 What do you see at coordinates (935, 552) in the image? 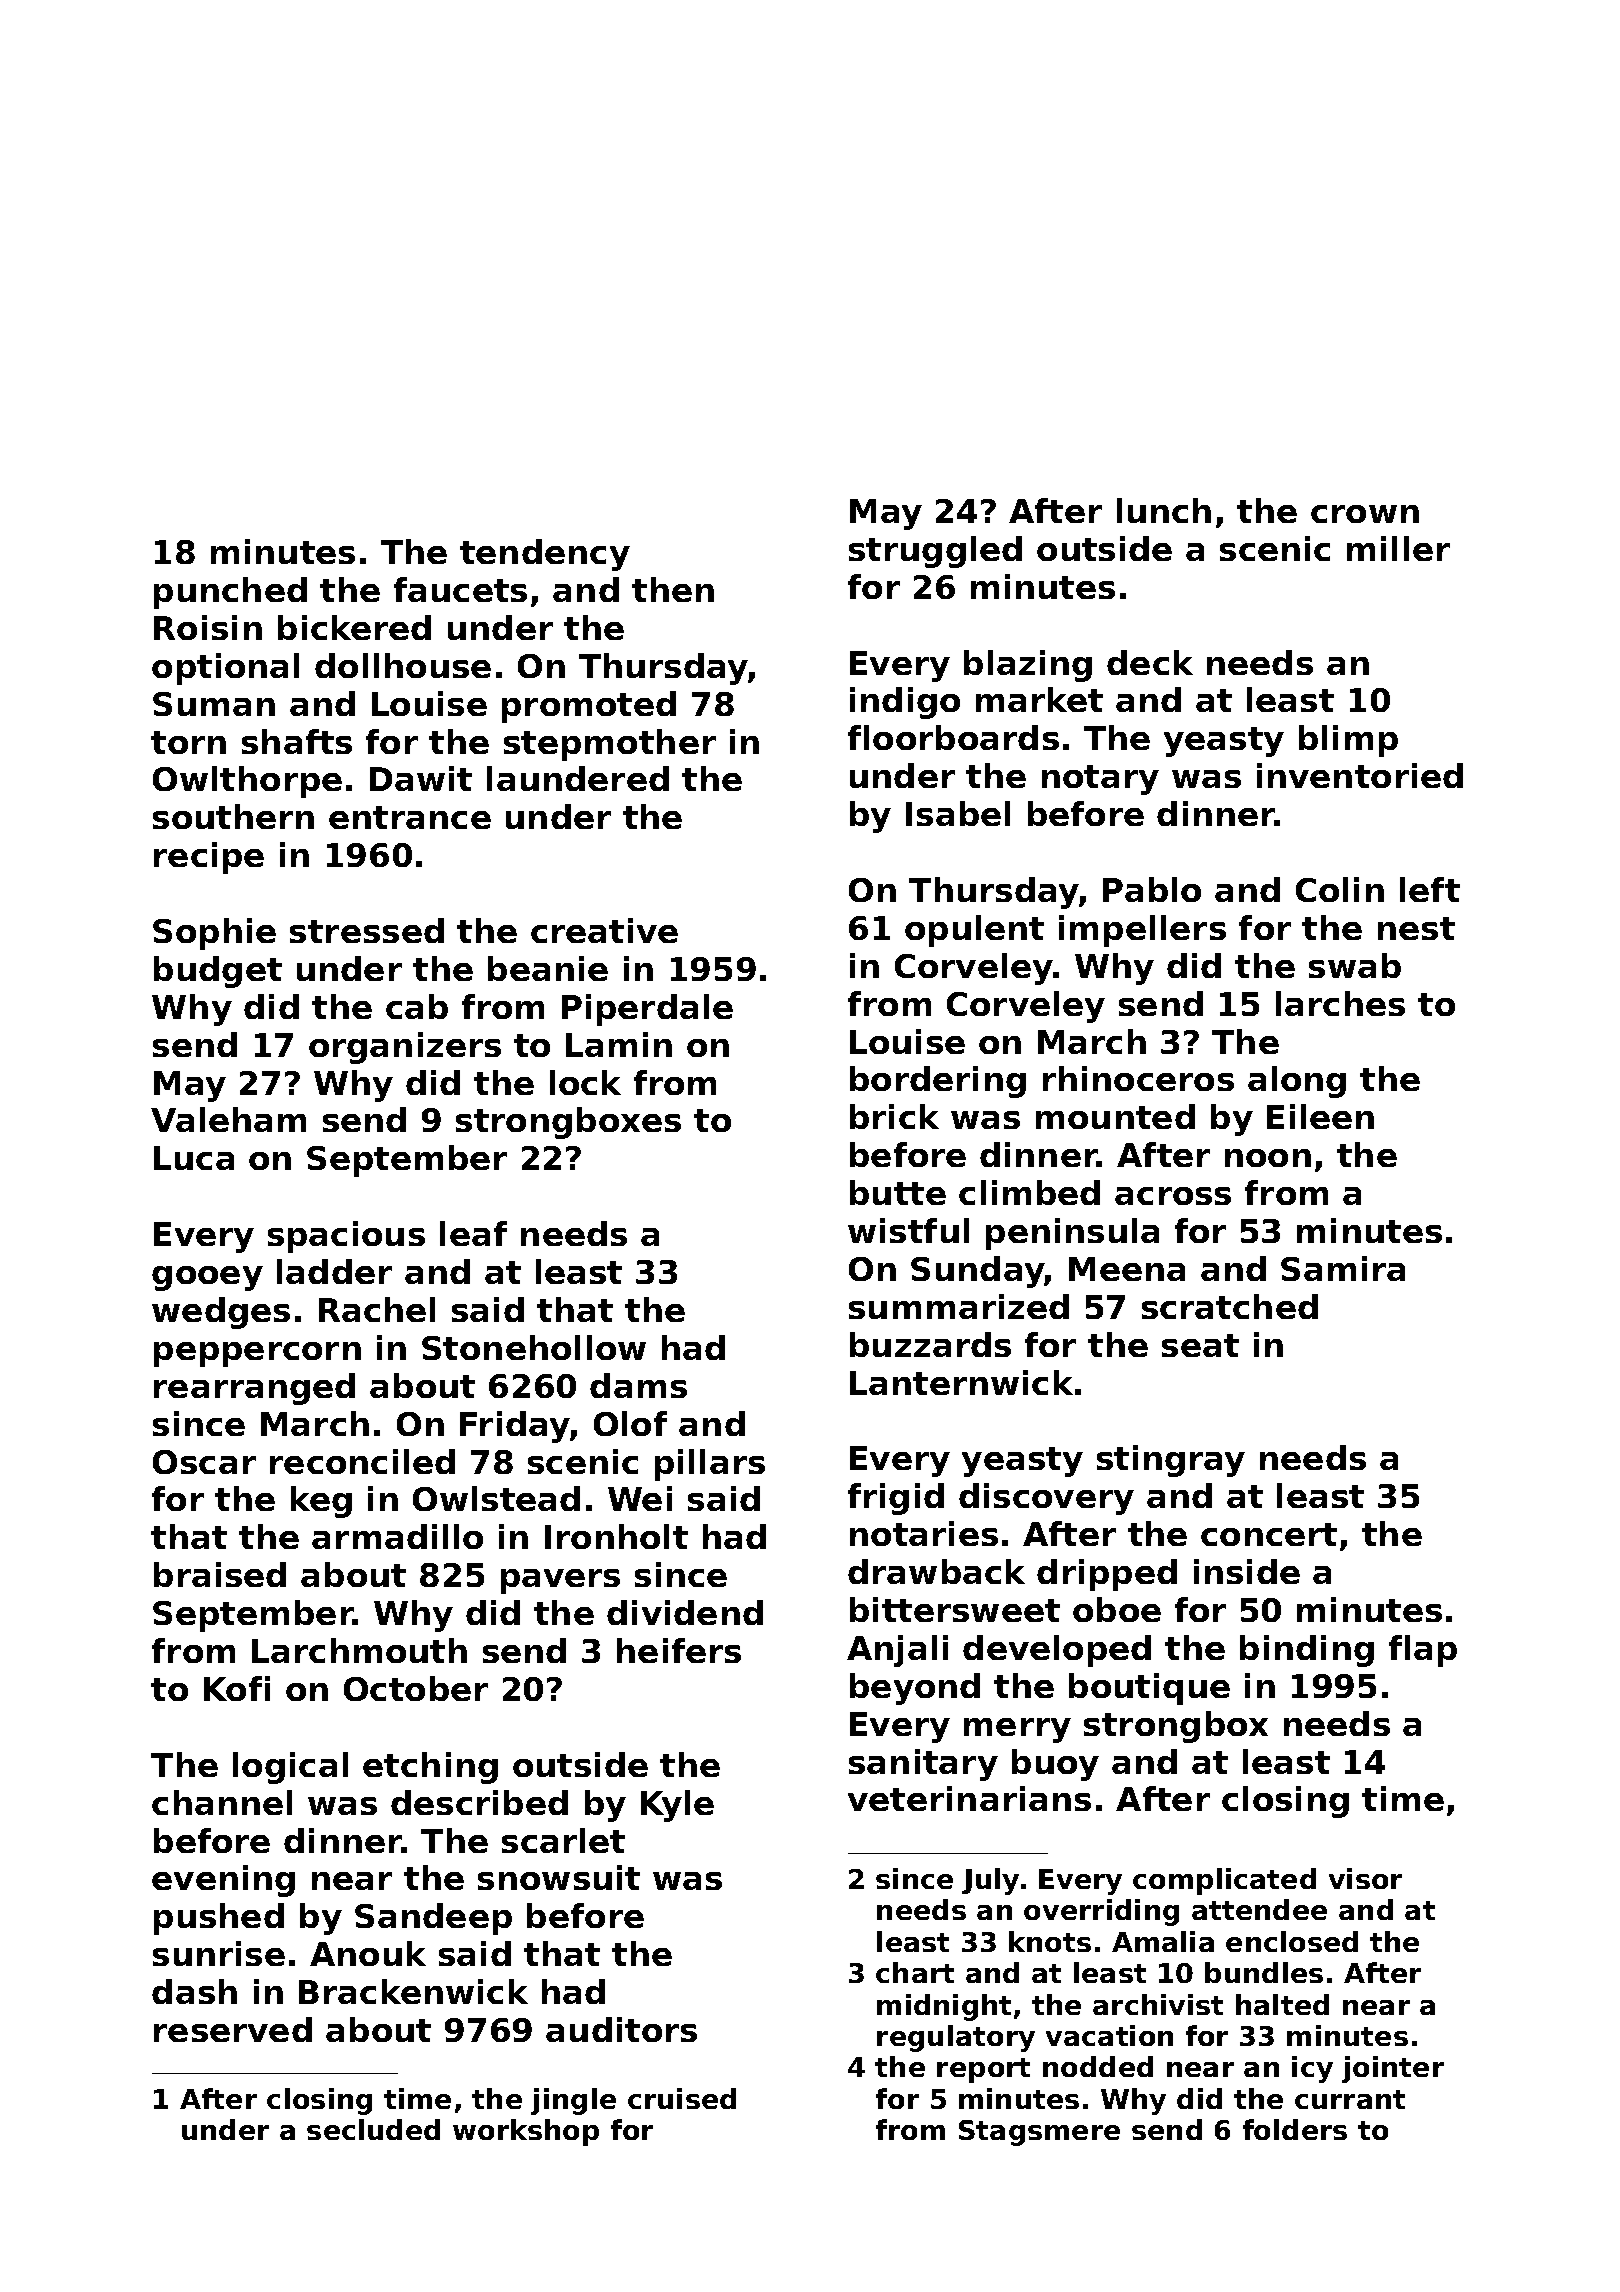
I see `struggled` at bounding box center [935, 552].
